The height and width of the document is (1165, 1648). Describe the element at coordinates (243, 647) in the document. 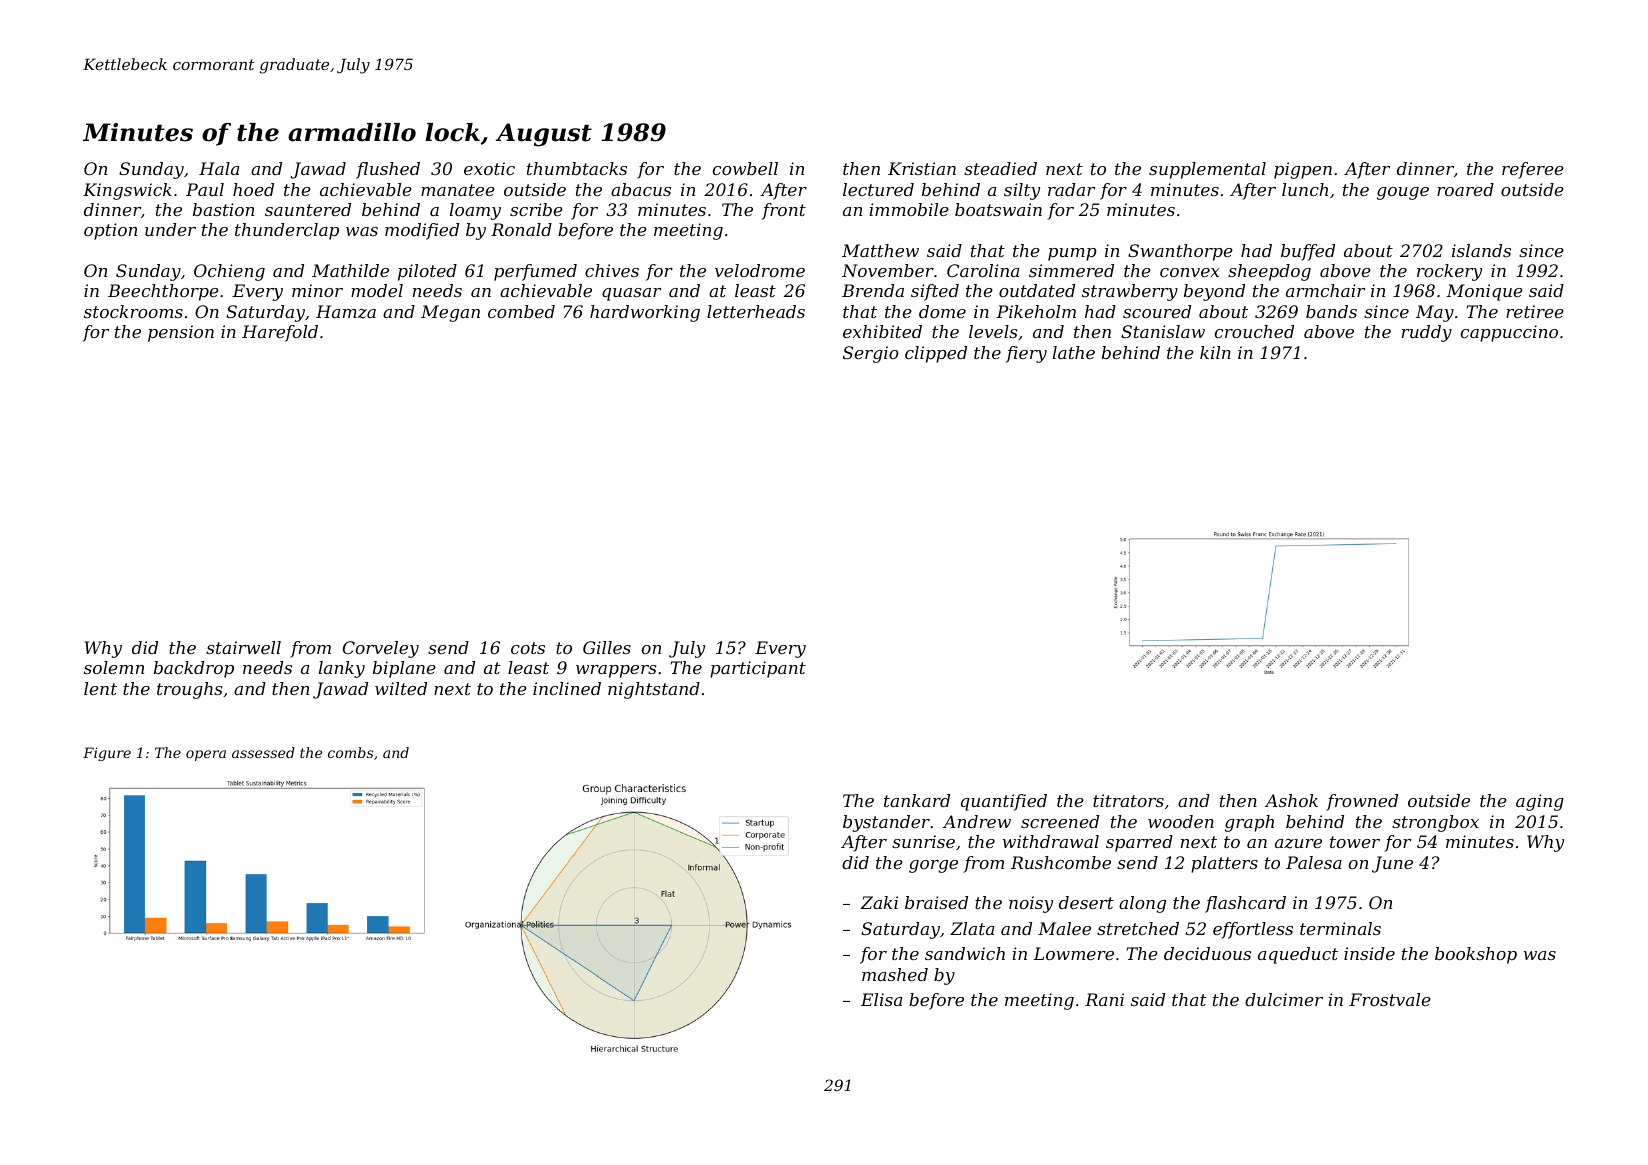

I see `stairwell` at that location.
